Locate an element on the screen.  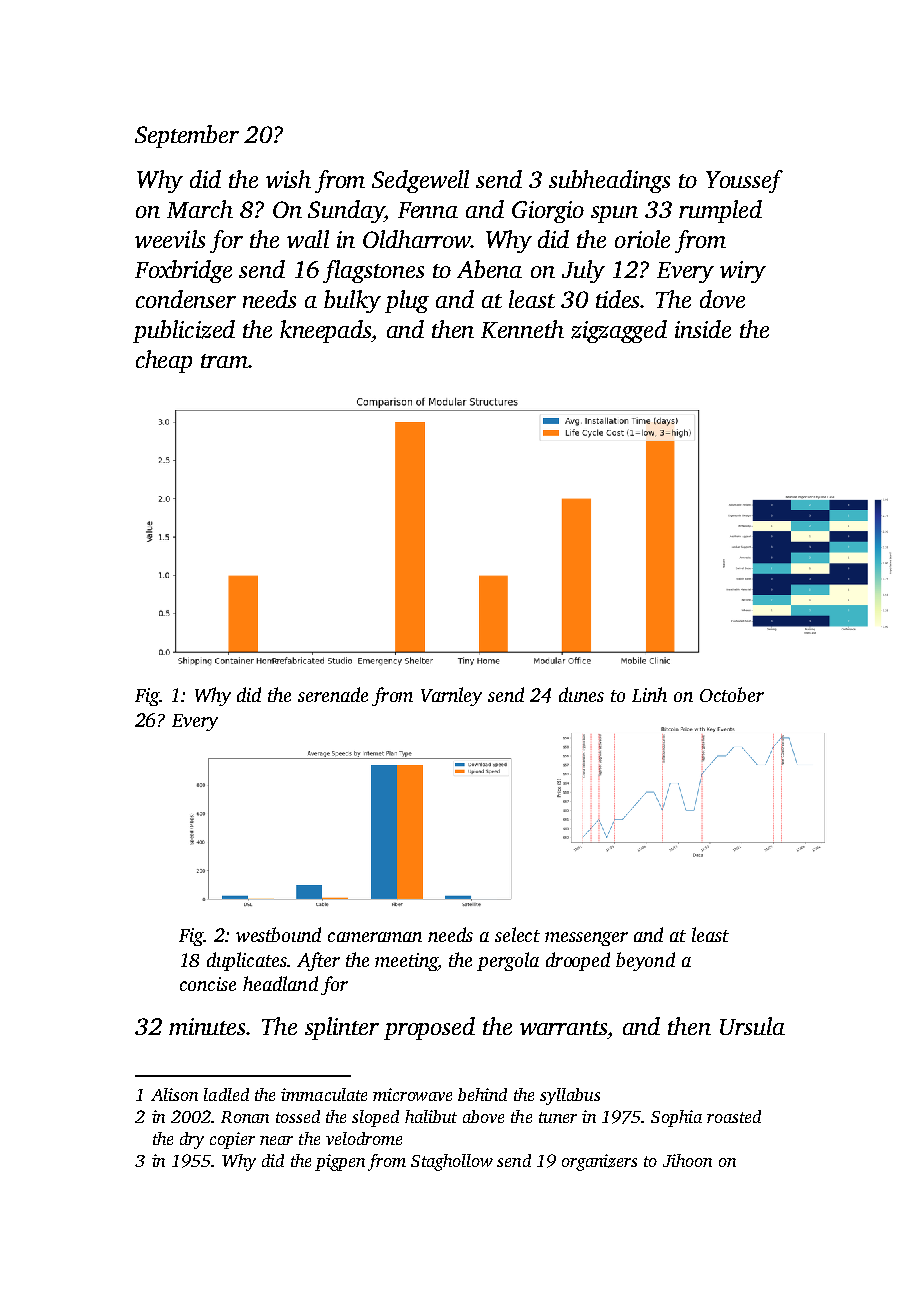
zigzagged is located at coordinates (619, 331).
